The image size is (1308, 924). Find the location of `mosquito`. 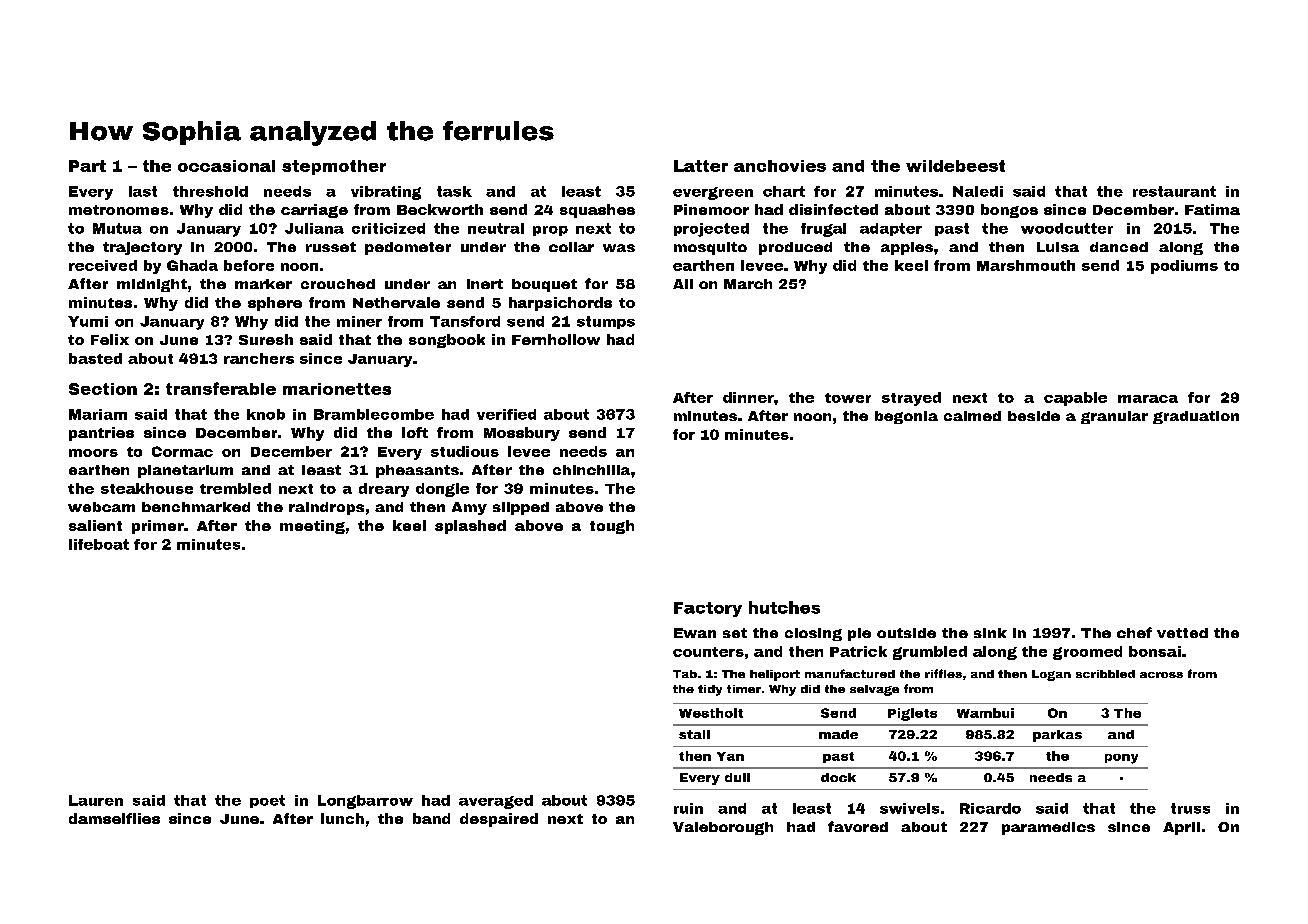

mosquito is located at coordinates (710, 248).
